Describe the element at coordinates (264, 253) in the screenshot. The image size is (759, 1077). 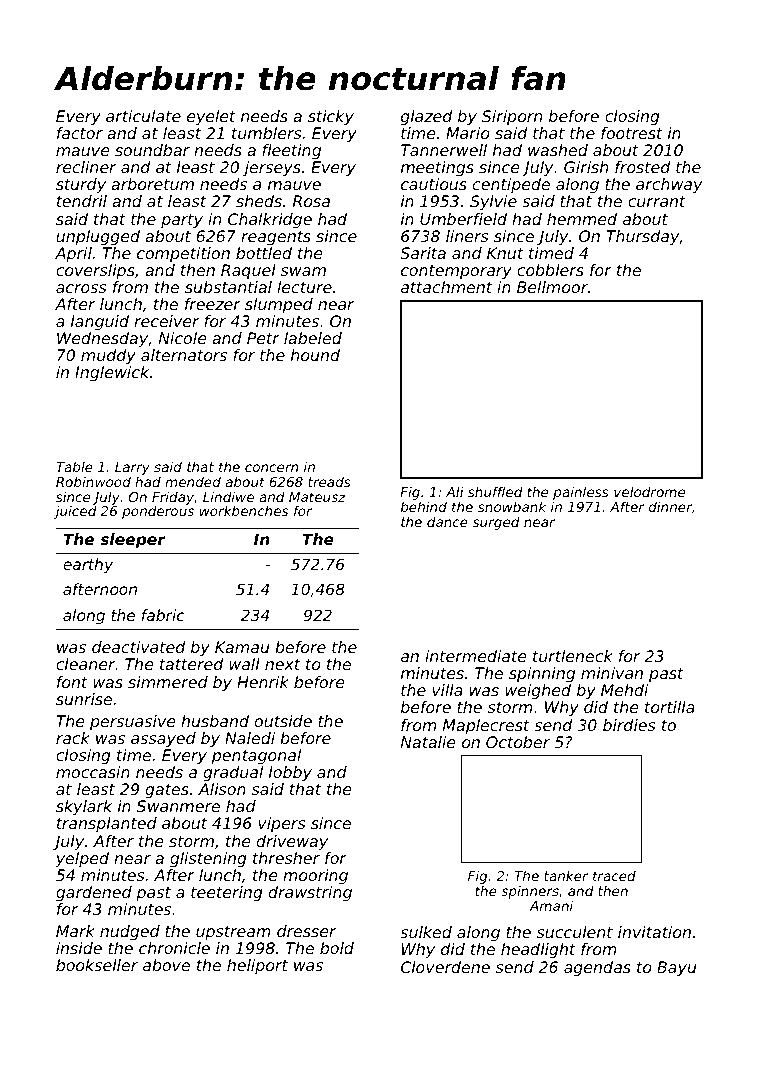
I see `bottled` at that location.
